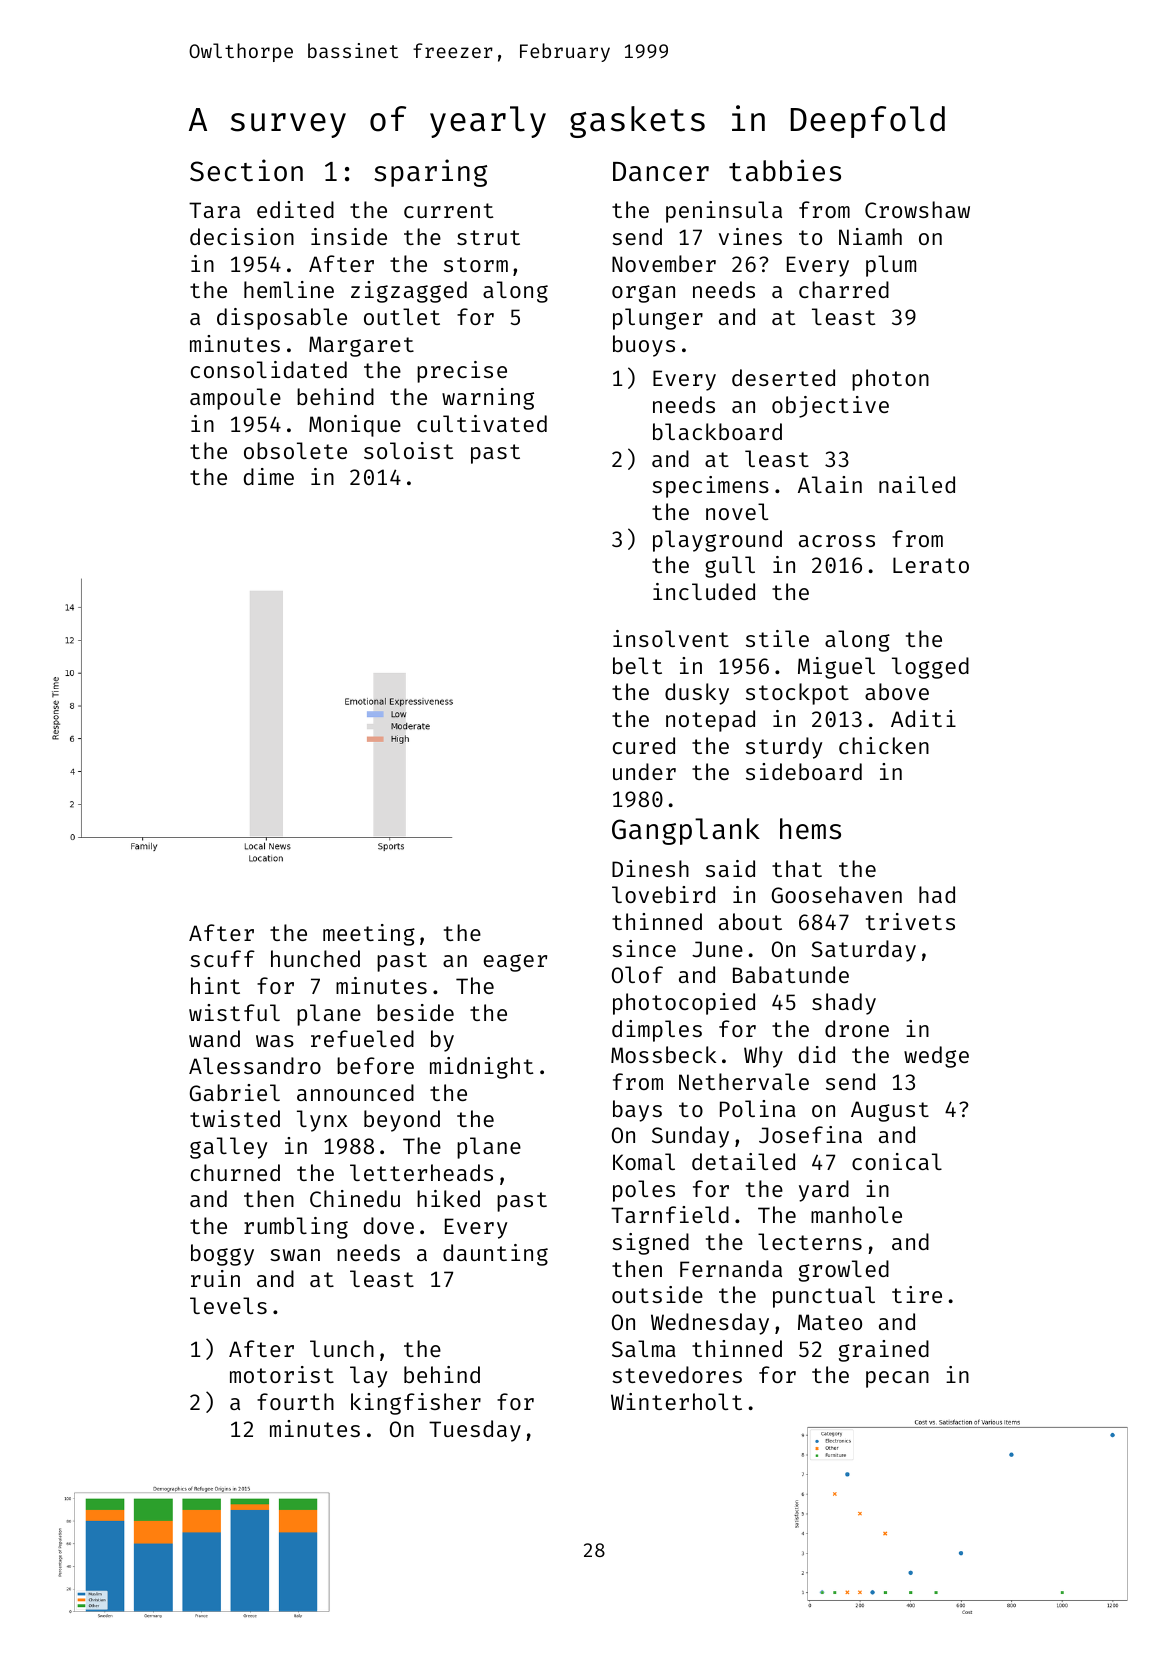  What do you see at coordinates (917, 1294) in the screenshot?
I see `tire` at bounding box center [917, 1294].
